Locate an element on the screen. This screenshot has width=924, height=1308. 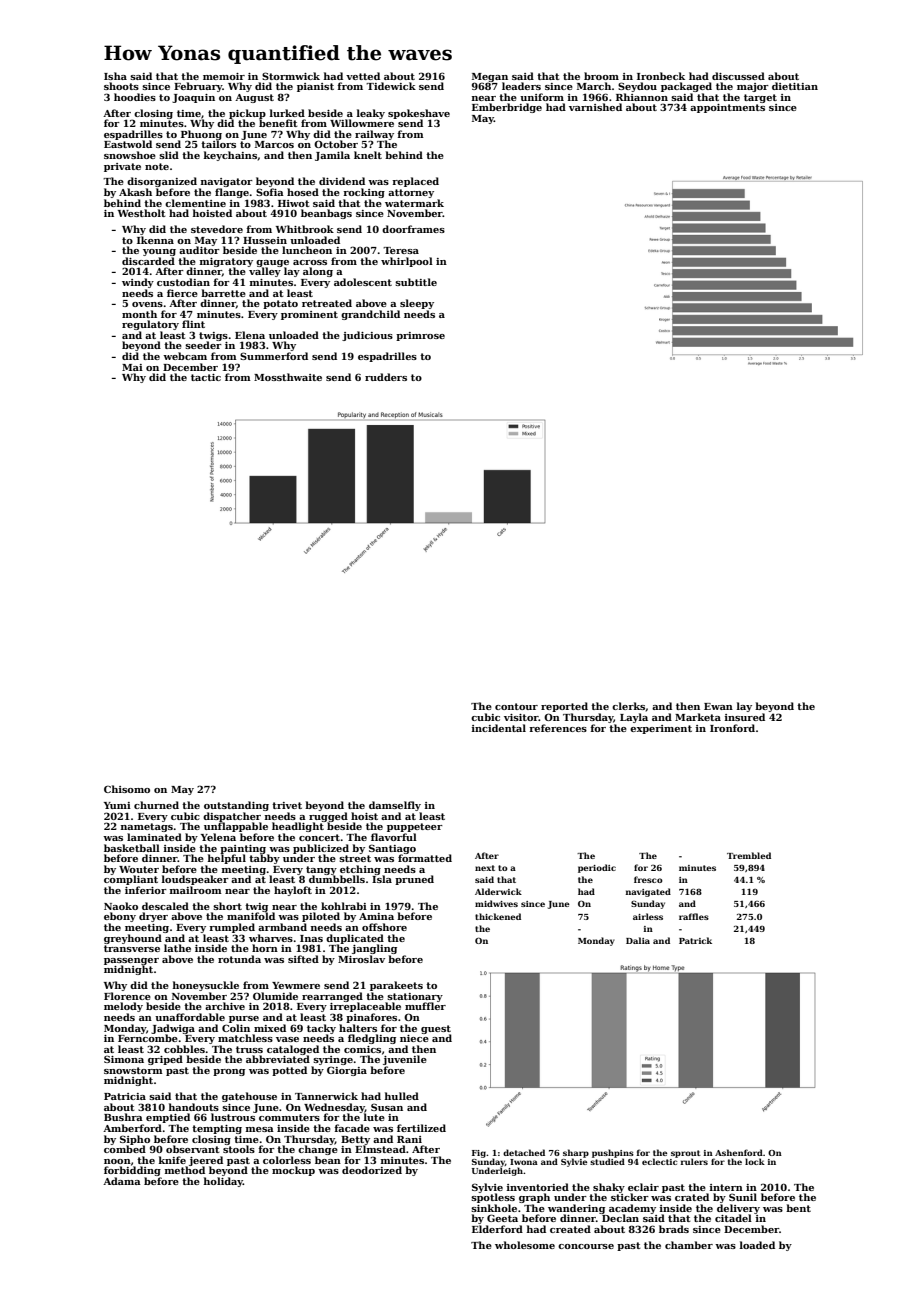
rudders is located at coordinates (386, 377).
